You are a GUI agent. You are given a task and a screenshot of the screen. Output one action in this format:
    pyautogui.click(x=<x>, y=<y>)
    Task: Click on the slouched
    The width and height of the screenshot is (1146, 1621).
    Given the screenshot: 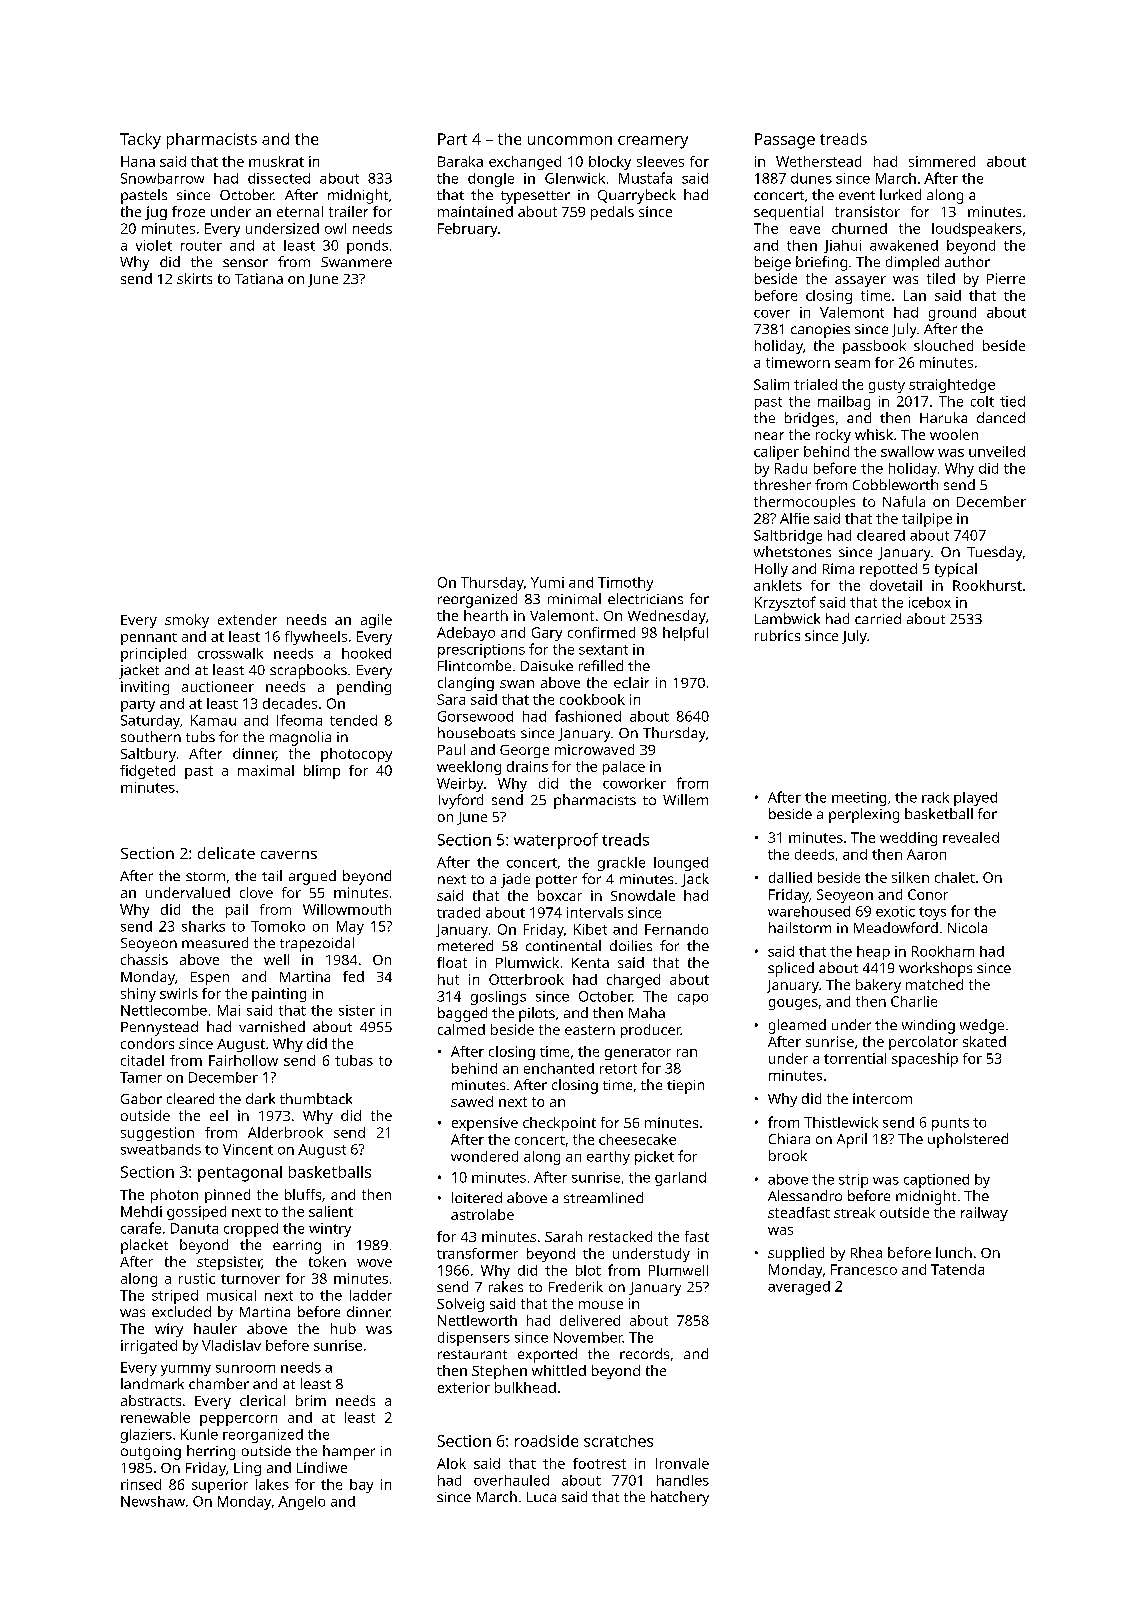 What is the action you would take?
    pyautogui.click(x=943, y=345)
